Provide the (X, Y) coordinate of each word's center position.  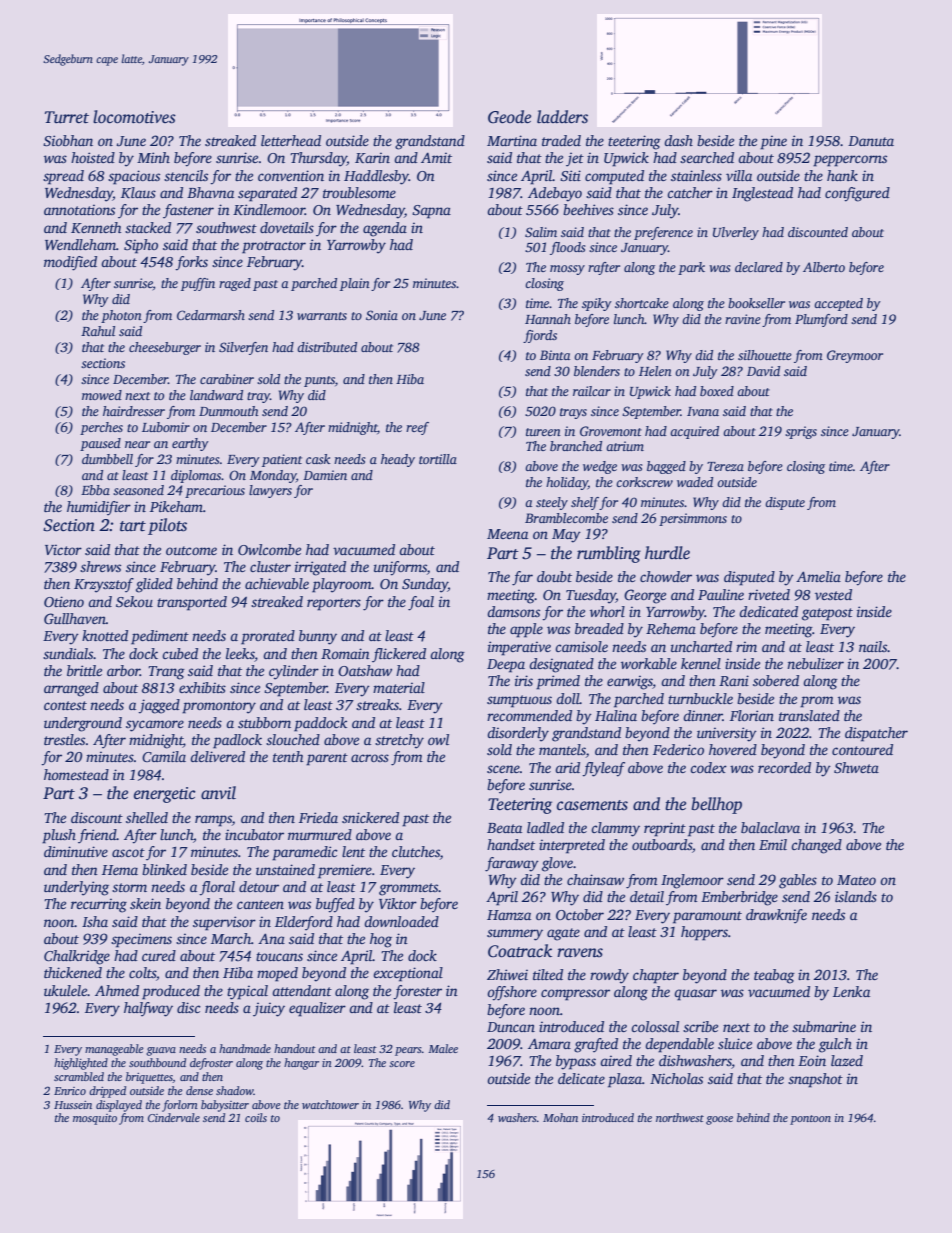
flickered (399, 655)
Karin (372, 157)
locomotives (134, 117)
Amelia (818, 576)
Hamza (509, 915)
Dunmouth (228, 411)
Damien (325, 475)
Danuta (871, 141)
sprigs (801, 432)
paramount (707, 917)
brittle (84, 670)
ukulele (66, 990)
